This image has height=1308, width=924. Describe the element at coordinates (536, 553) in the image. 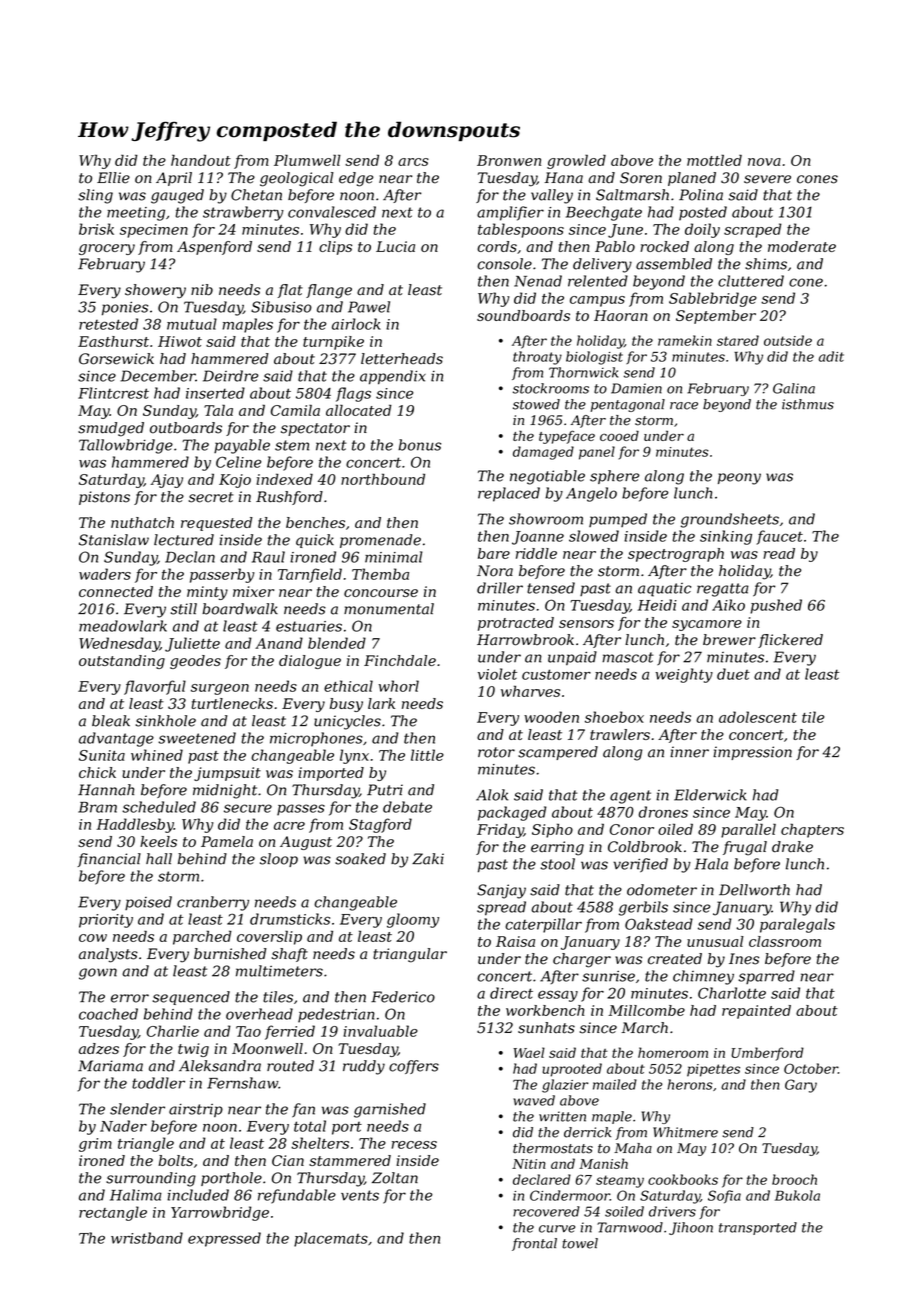

I see `riddle` at that location.
